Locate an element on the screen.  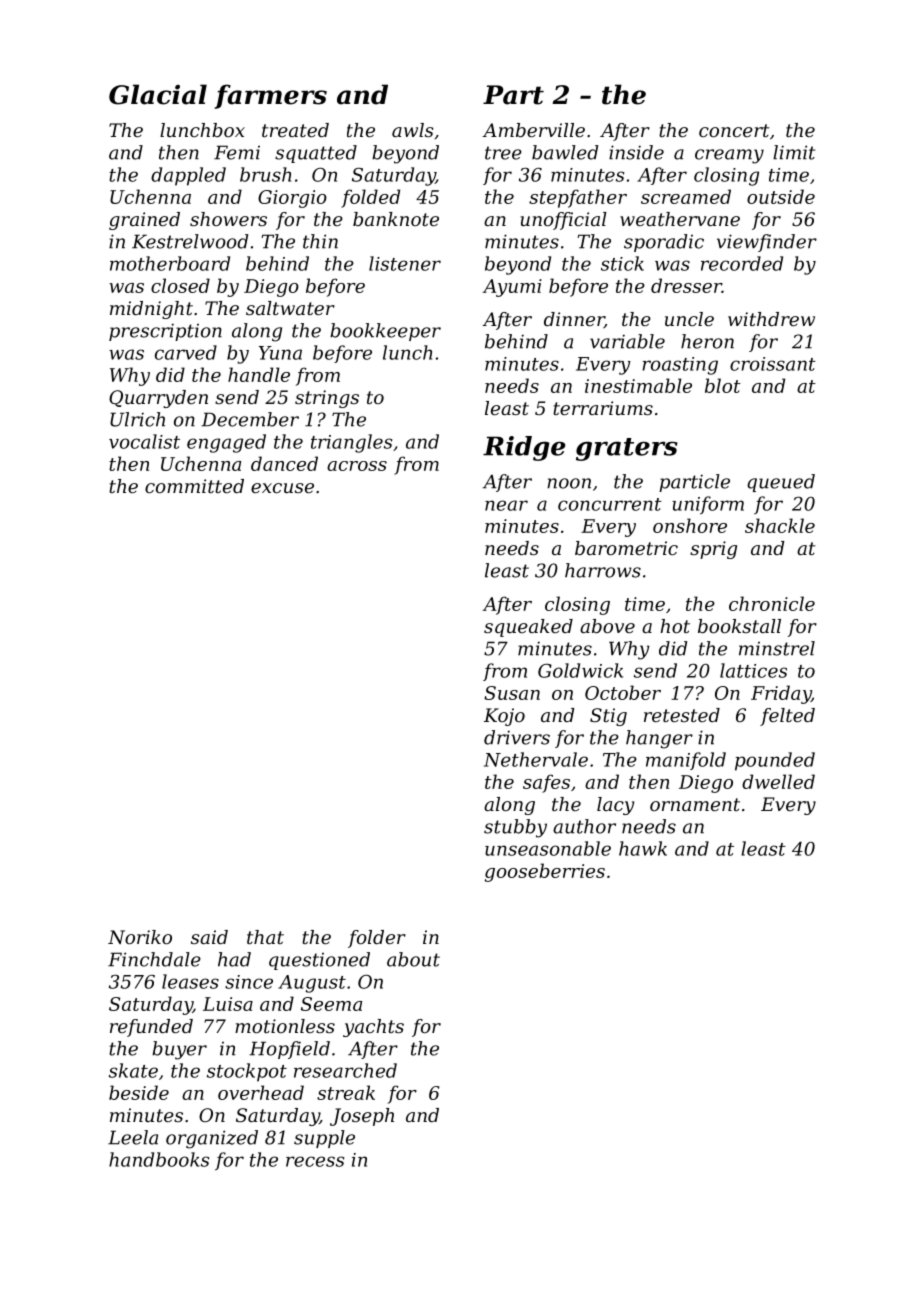
hawk is located at coordinates (643, 848).
